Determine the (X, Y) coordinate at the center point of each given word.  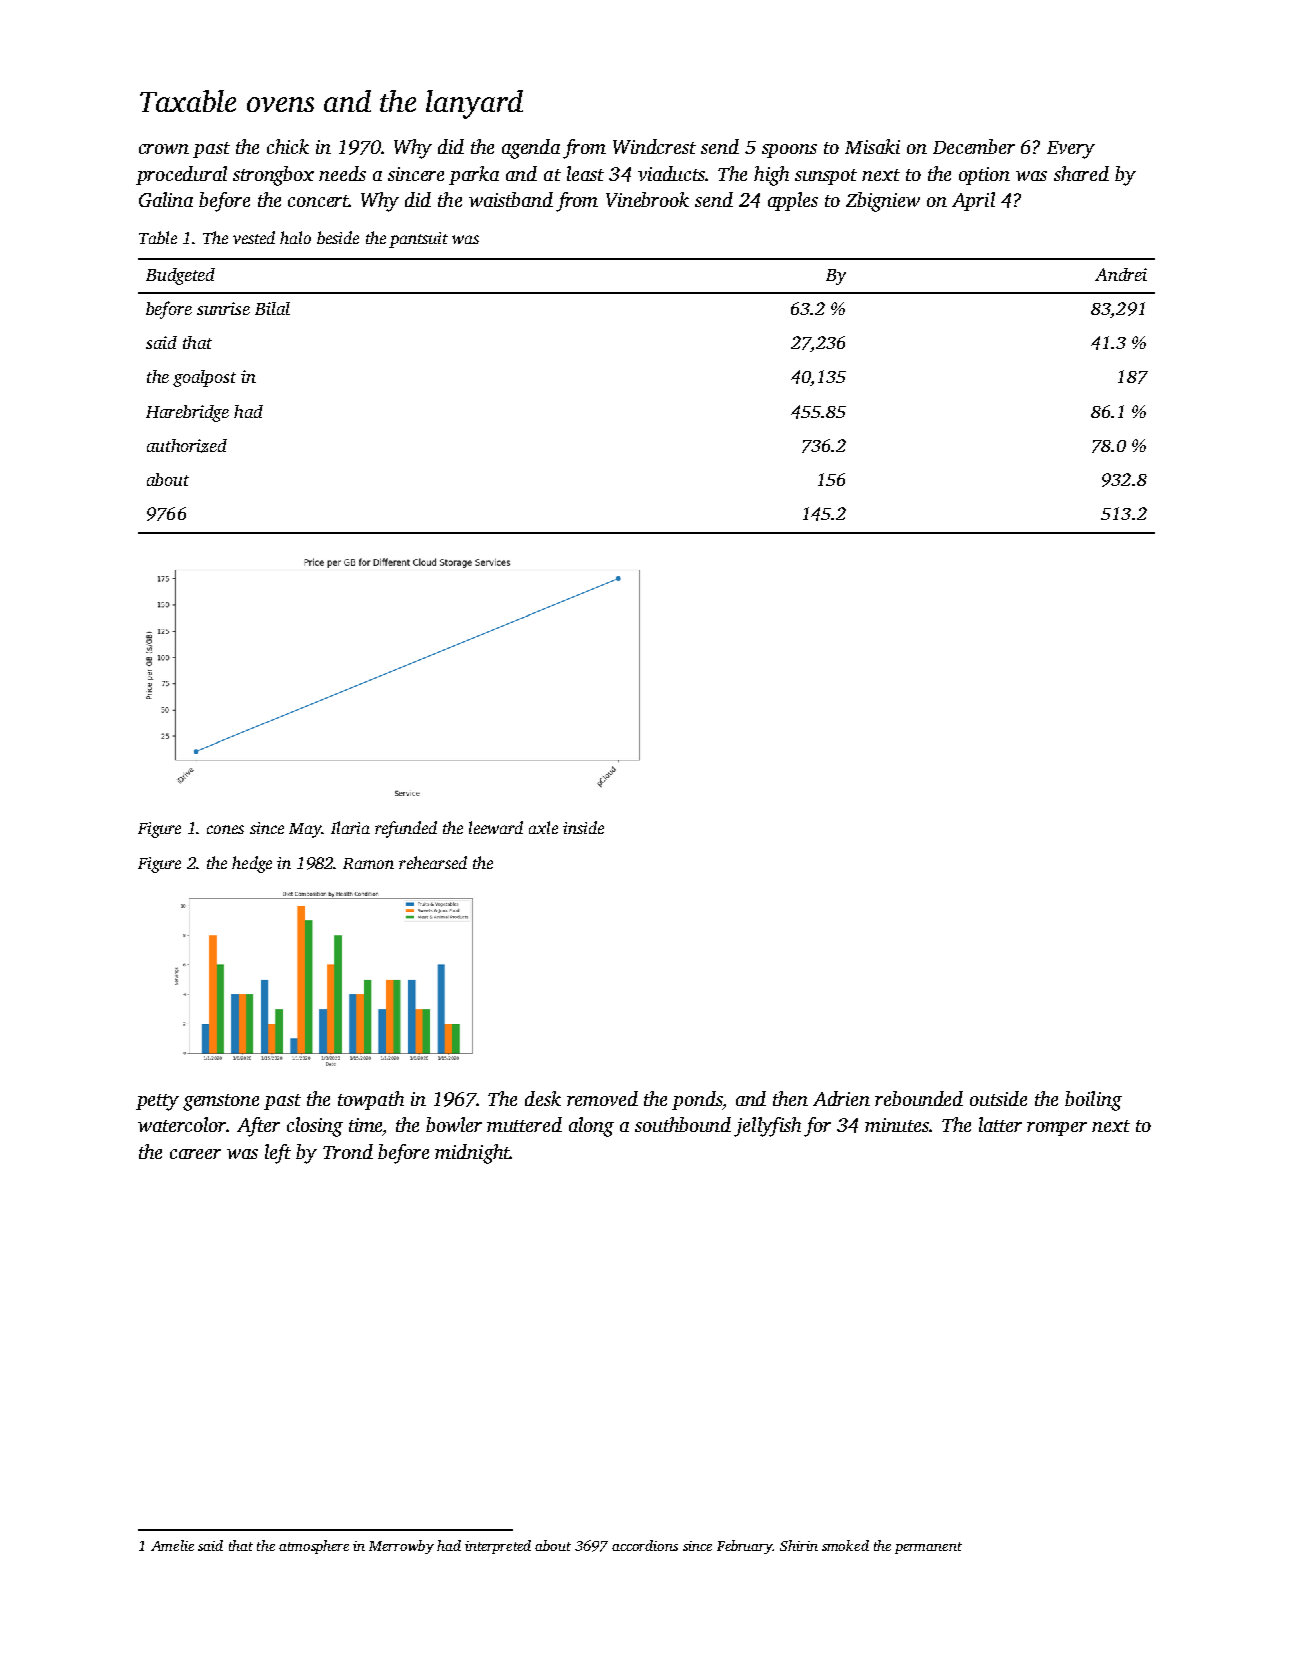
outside (998, 1098)
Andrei (1121, 274)
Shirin (799, 1545)
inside (583, 827)
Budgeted (180, 276)
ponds (697, 1100)
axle (543, 827)
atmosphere (314, 1547)
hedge (252, 864)
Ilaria (350, 827)
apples (793, 201)
